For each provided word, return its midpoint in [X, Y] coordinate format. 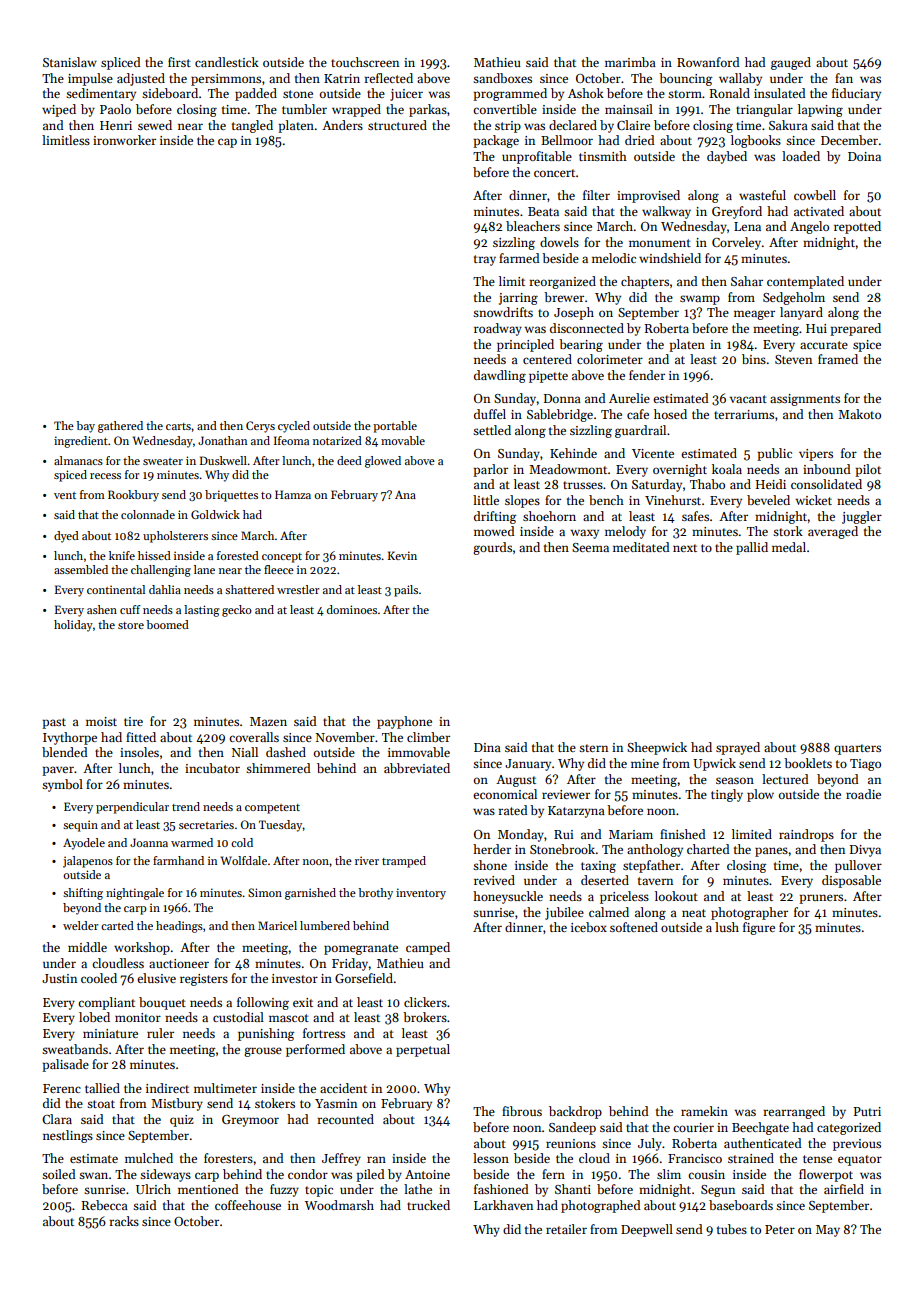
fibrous [522, 1111]
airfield [844, 1189]
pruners [821, 899]
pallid [752, 548]
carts [178, 426]
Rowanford [708, 62]
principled [525, 345]
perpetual [423, 1050]
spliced [120, 63]
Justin [59, 978]
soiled [58, 1174]
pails [406, 591]
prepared [855, 329]
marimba [630, 62]
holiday [73, 626]
